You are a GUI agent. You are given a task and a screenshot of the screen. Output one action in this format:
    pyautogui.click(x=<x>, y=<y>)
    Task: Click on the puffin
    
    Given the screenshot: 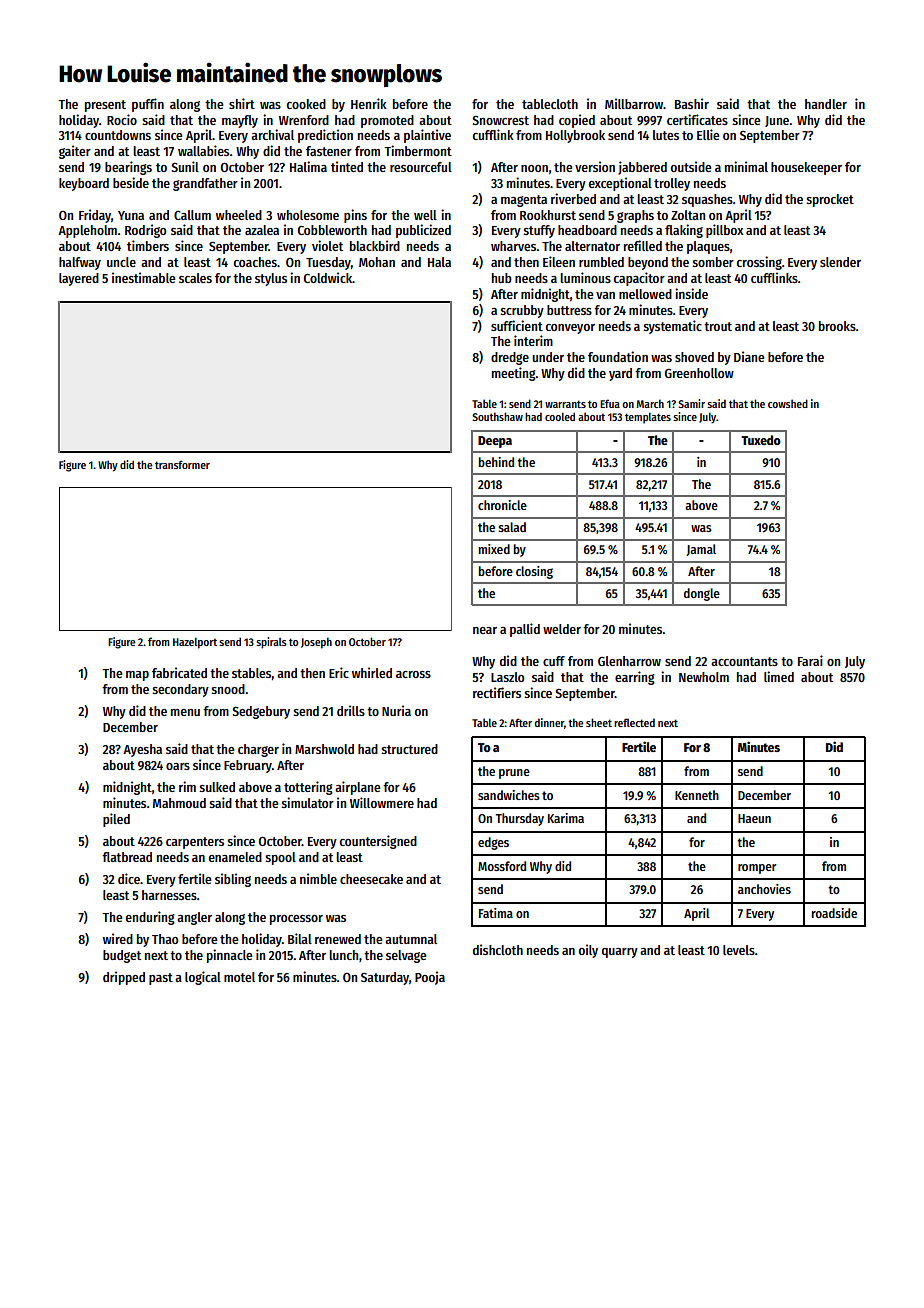 What is the action you would take?
    pyautogui.click(x=148, y=105)
